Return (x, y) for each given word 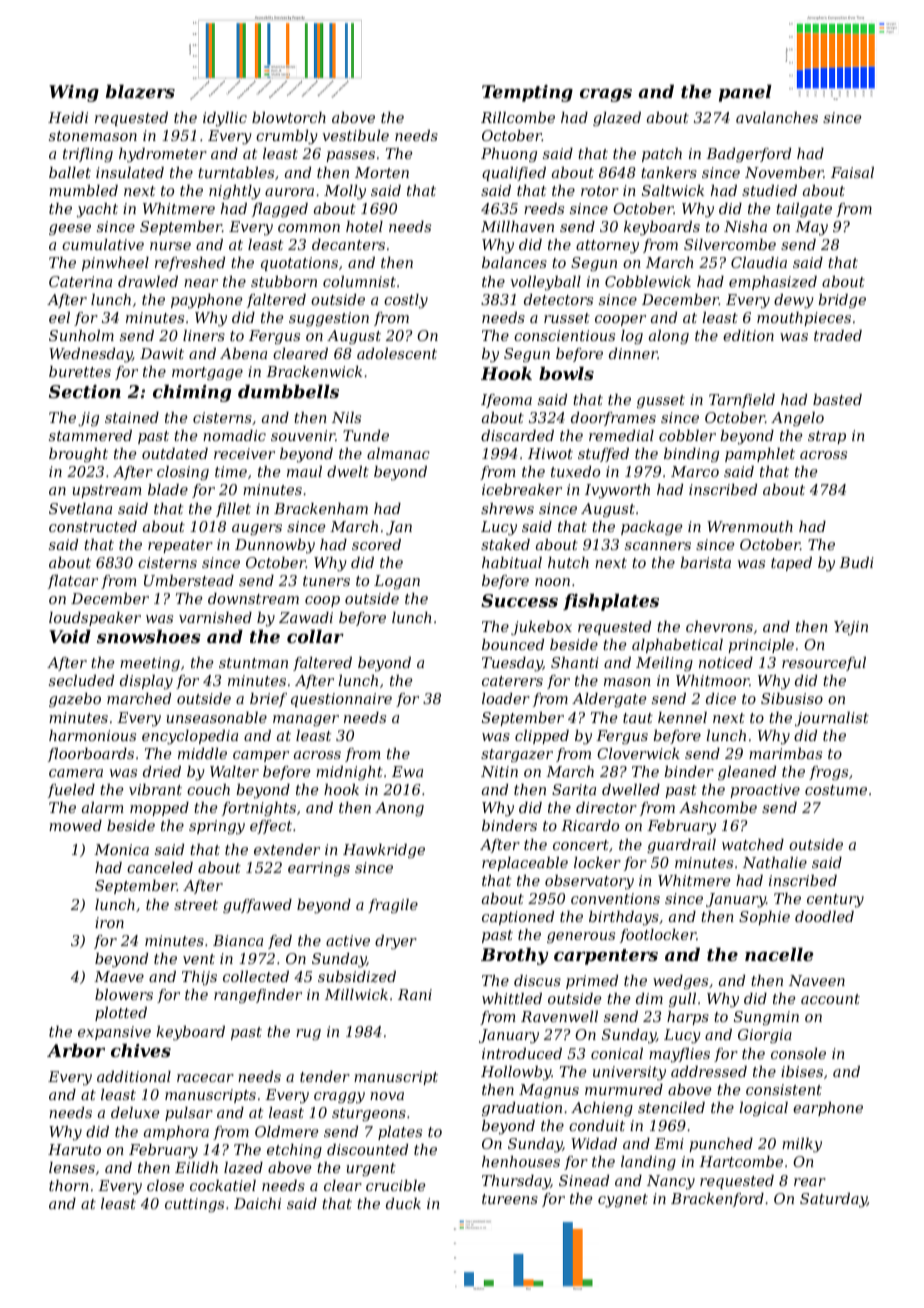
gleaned (747, 773)
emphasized (773, 283)
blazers (140, 92)
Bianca (238, 940)
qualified (514, 174)
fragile (393, 906)
